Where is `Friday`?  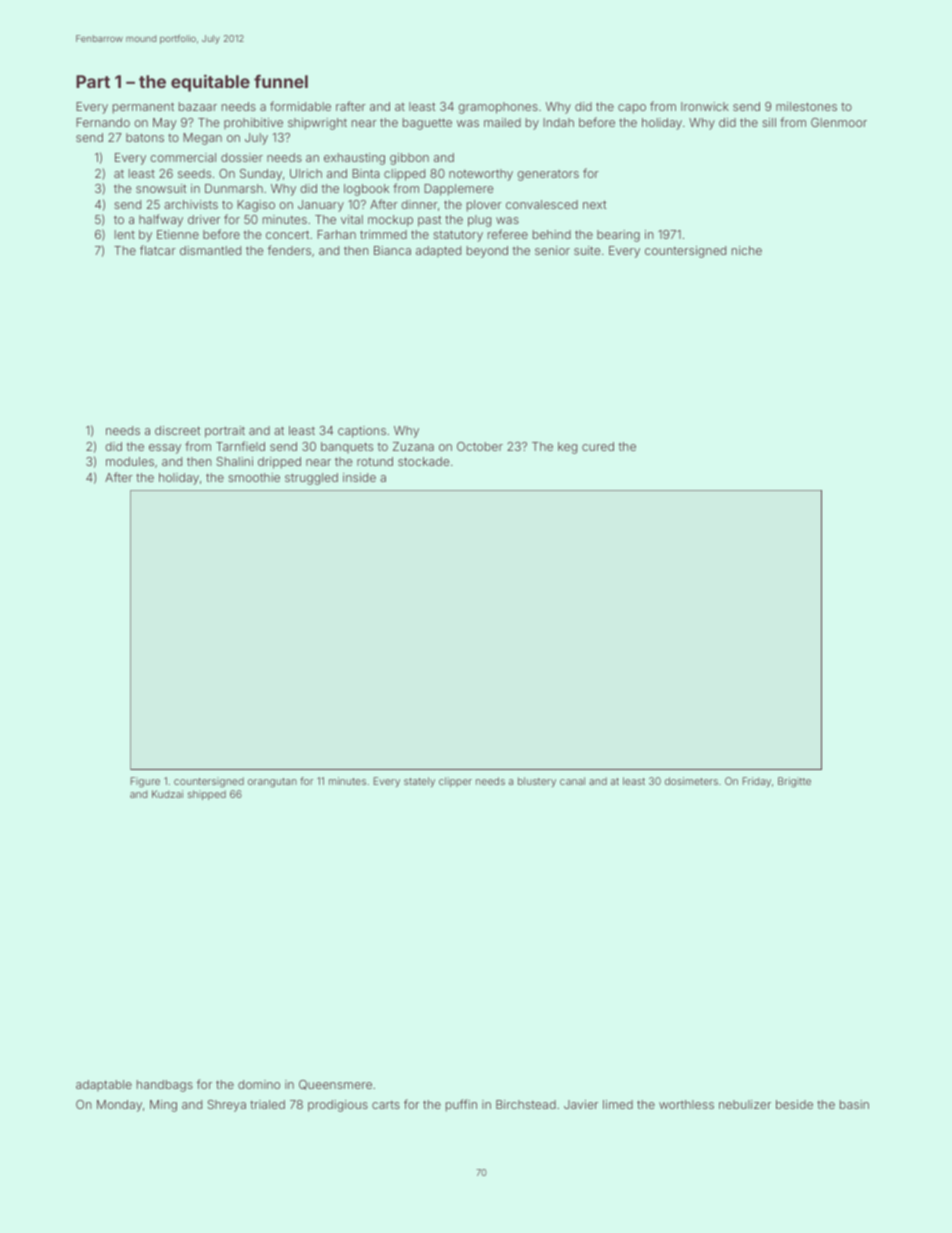 Friday is located at coordinates (757, 782).
